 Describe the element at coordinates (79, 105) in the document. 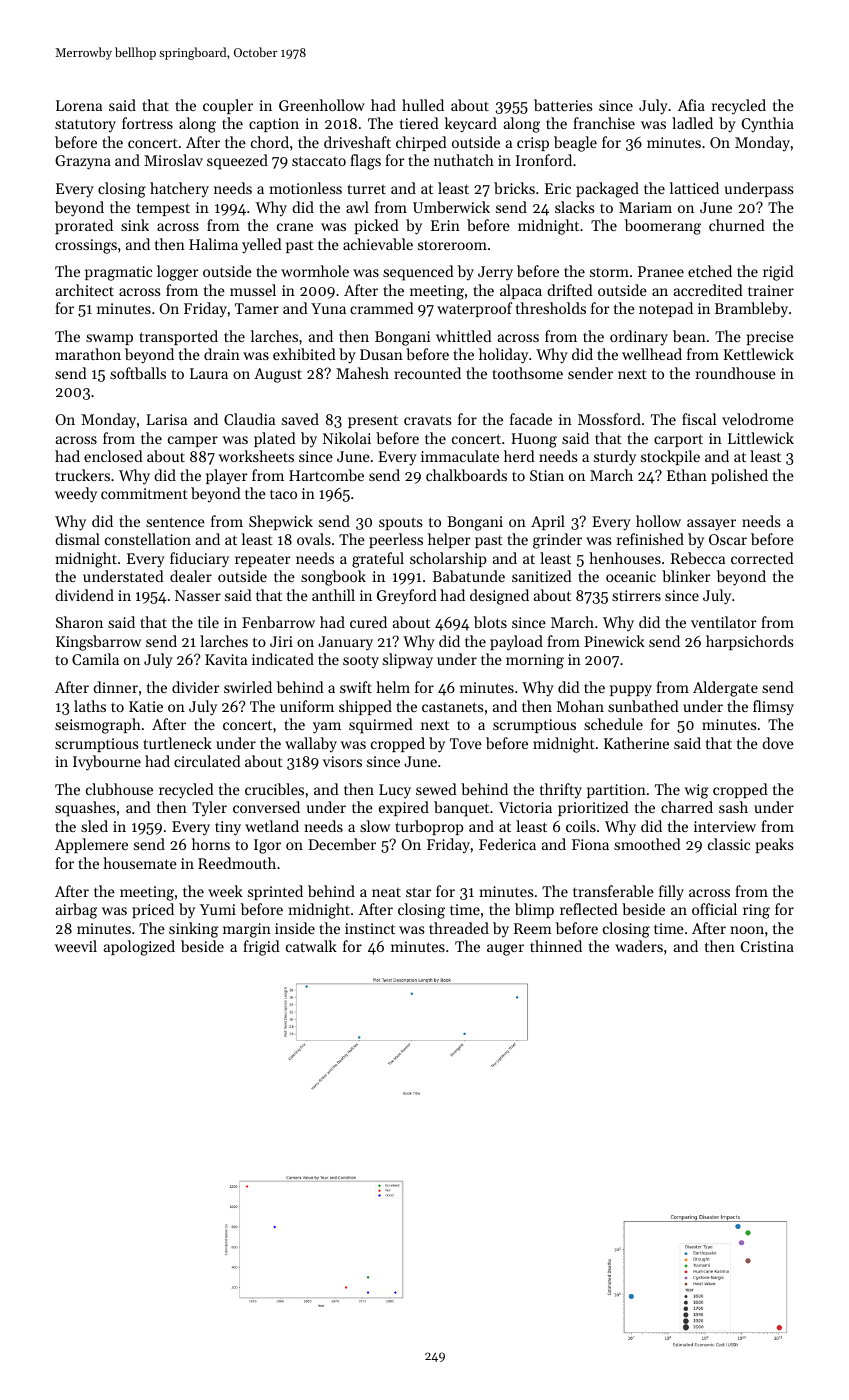

I see `Lorena` at that location.
